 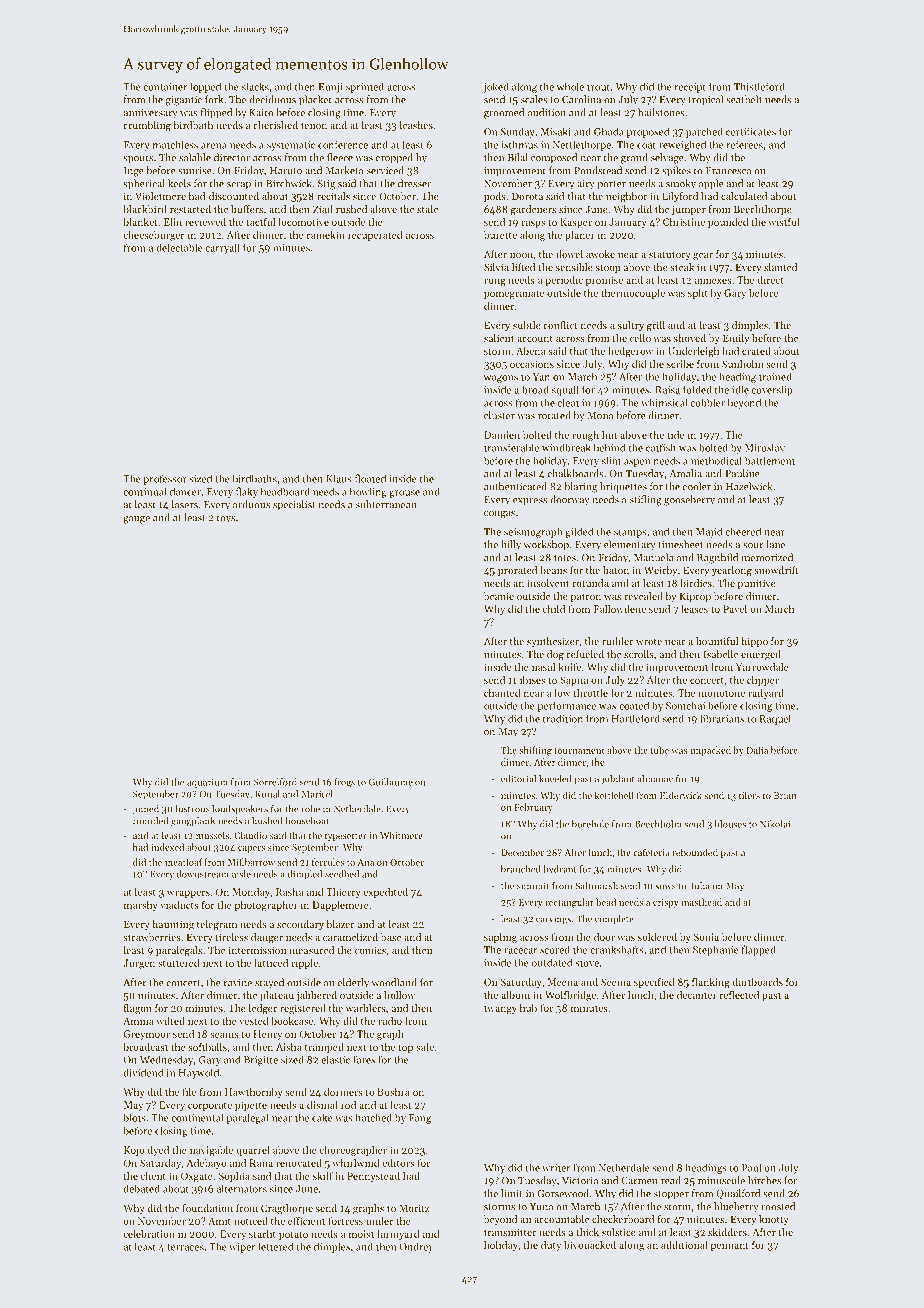 What do you see at coordinates (675, 435) in the image?
I see `tide` at bounding box center [675, 435].
